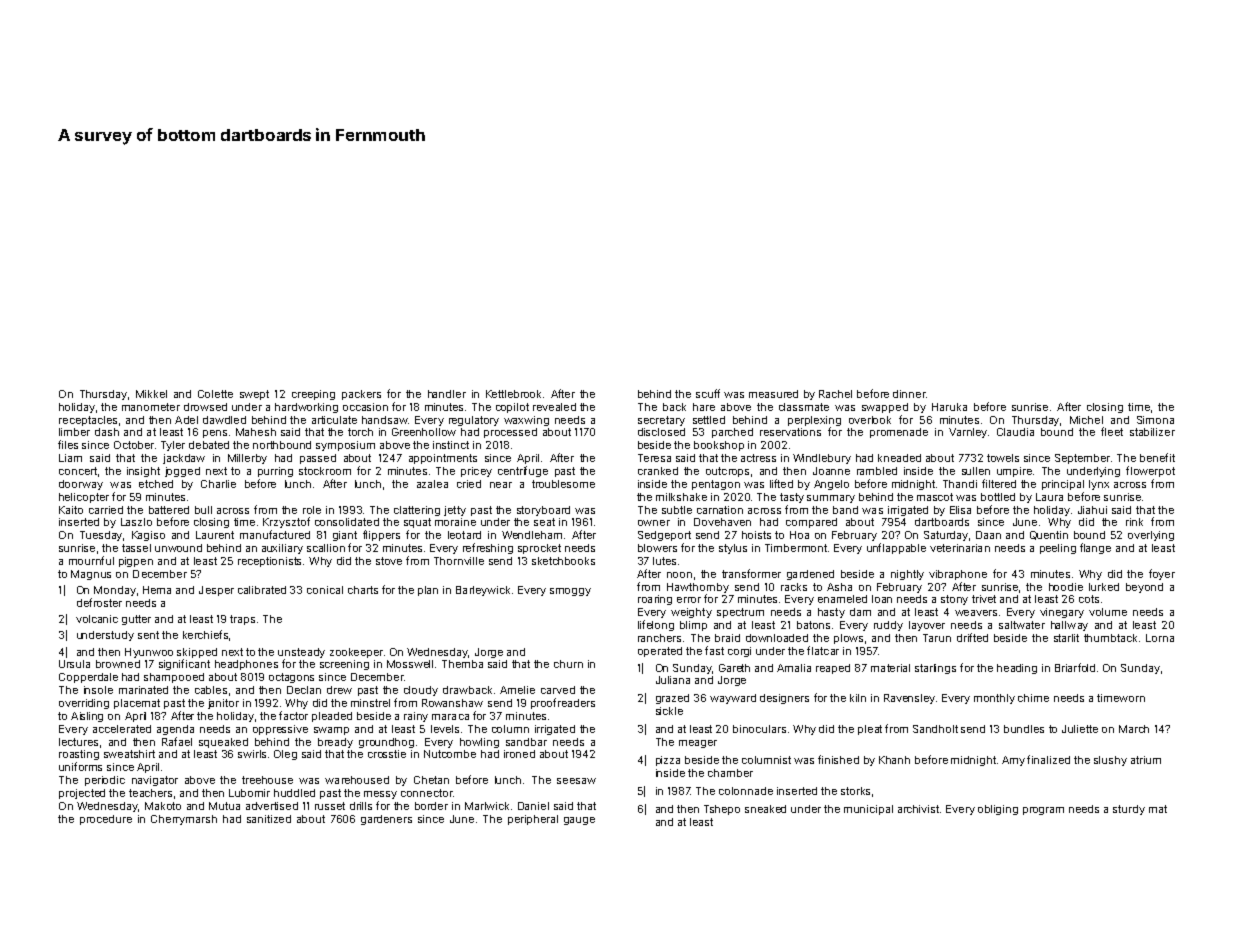 This page has height=952, width=1233. What do you see at coordinates (714, 650) in the page?
I see `fast` at bounding box center [714, 650].
